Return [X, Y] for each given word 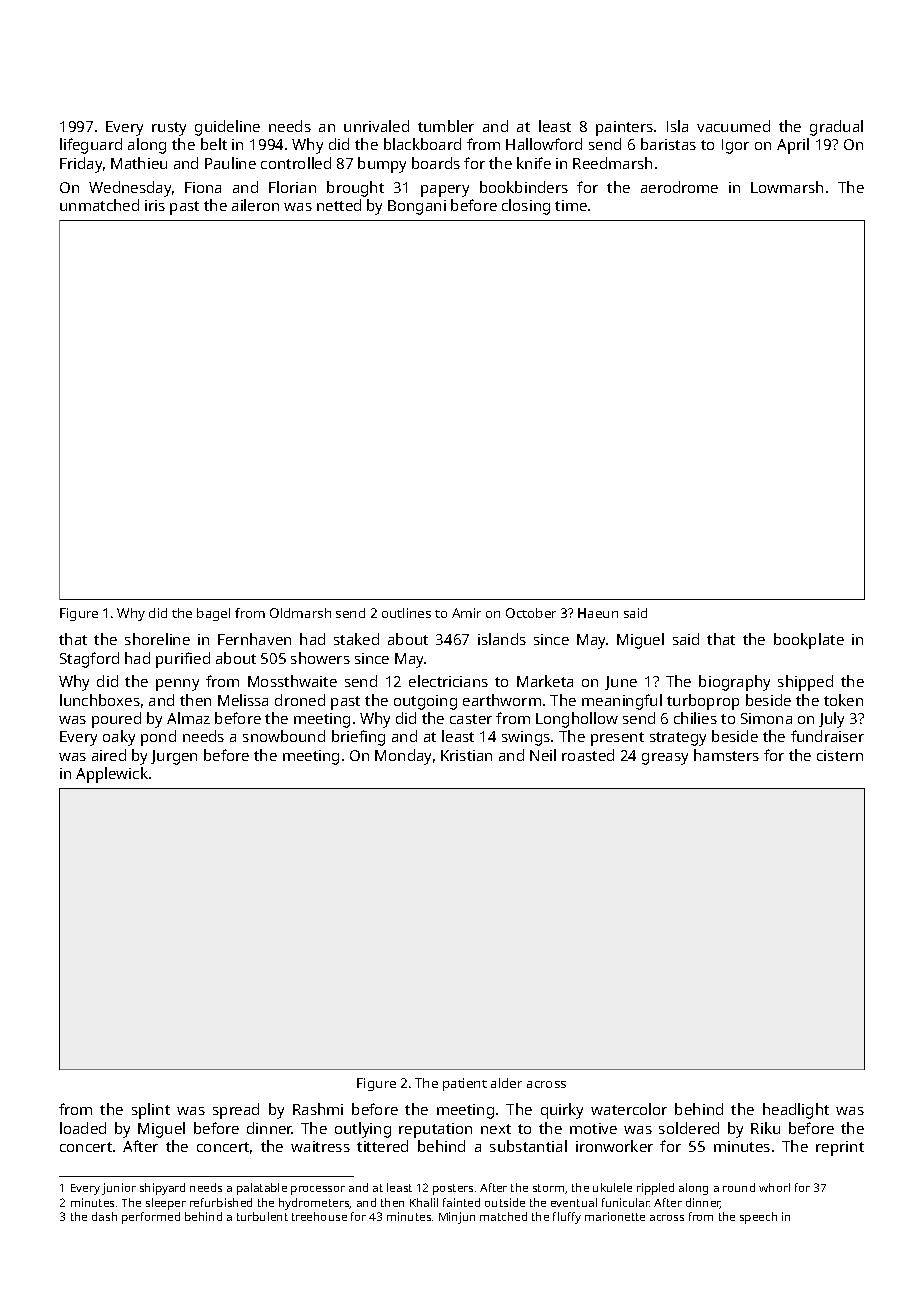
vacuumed [733, 126]
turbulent [262, 1216]
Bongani [417, 207]
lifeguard [91, 146]
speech [758, 1218]
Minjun [457, 1218]
